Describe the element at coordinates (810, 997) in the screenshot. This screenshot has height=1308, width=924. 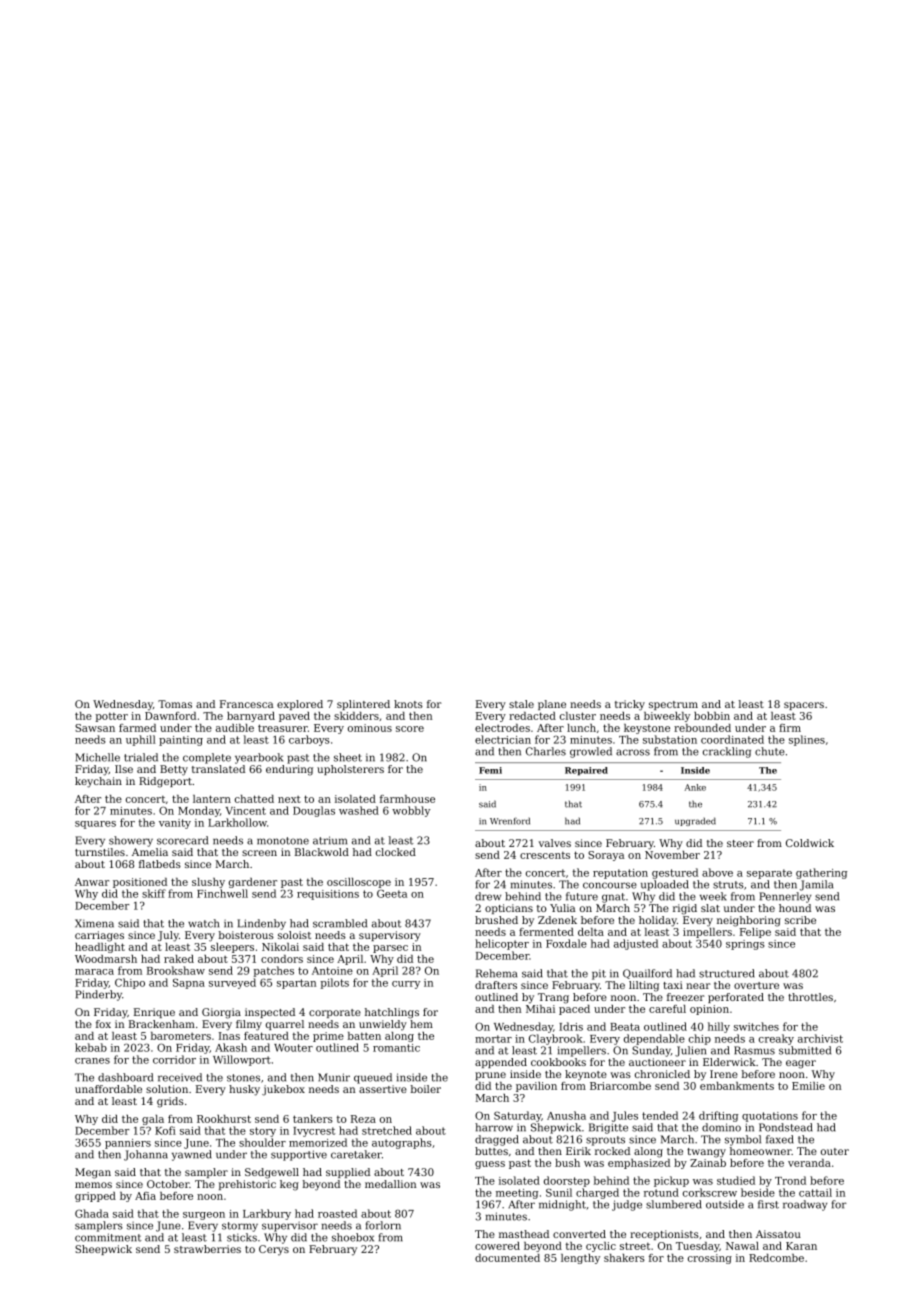
I see `throttles` at that location.
